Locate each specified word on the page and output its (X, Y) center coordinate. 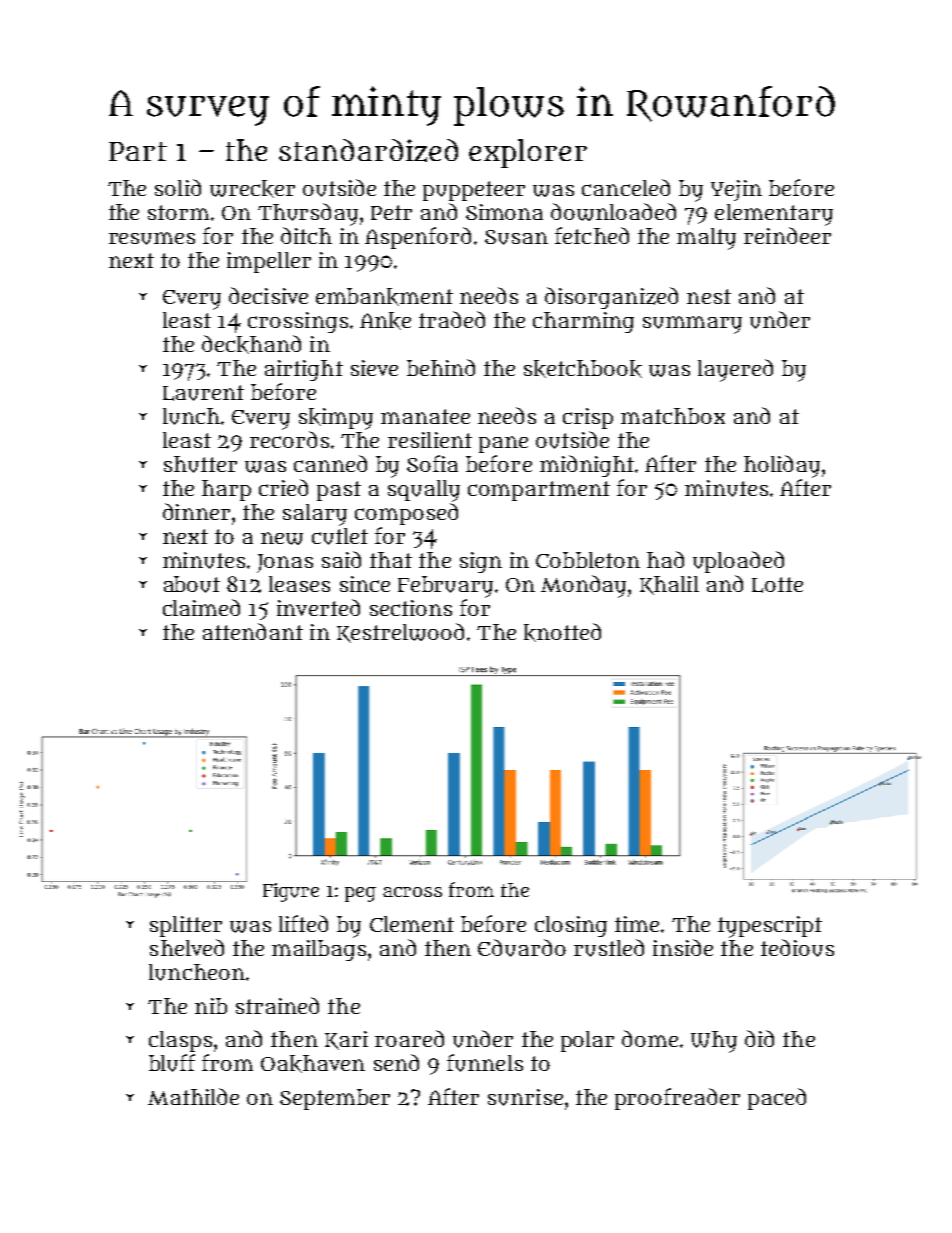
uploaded (738, 562)
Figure (291, 892)
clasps (180, 1041)
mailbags (319, 950)
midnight (587, 466)
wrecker (252, 189)
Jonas (285, 563)
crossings (298, 322)
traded (452, 319)
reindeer (787, 235)
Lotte (777, 585)
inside (683, 947)
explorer (528, 153)
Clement (412, 924)
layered (735, 370)
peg (360, 894)
